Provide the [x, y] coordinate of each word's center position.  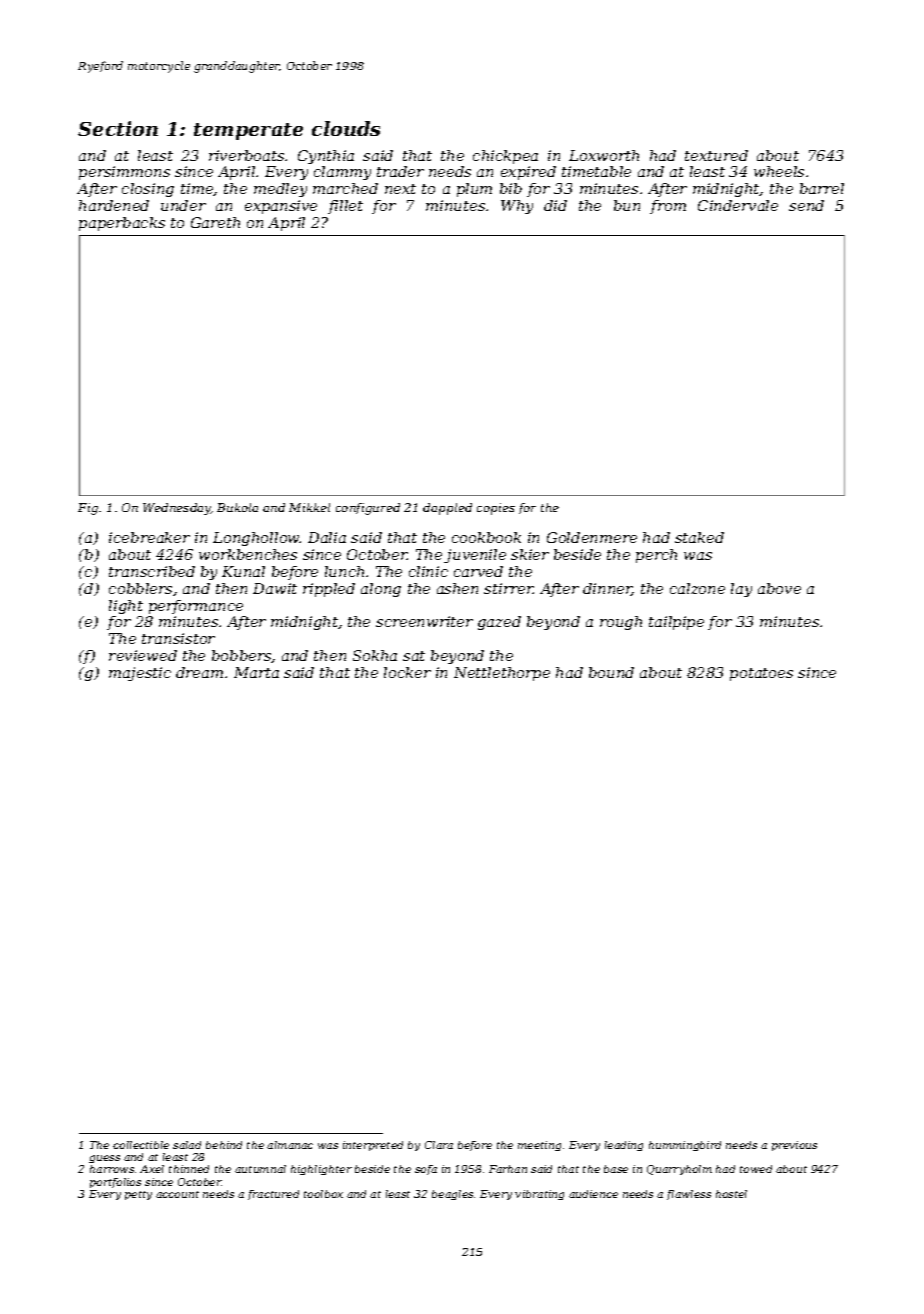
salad [187, 1145]
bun [627, 205]
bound [611, 672]
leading [624, 1146]
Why [517, 207]
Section [118, 128]
